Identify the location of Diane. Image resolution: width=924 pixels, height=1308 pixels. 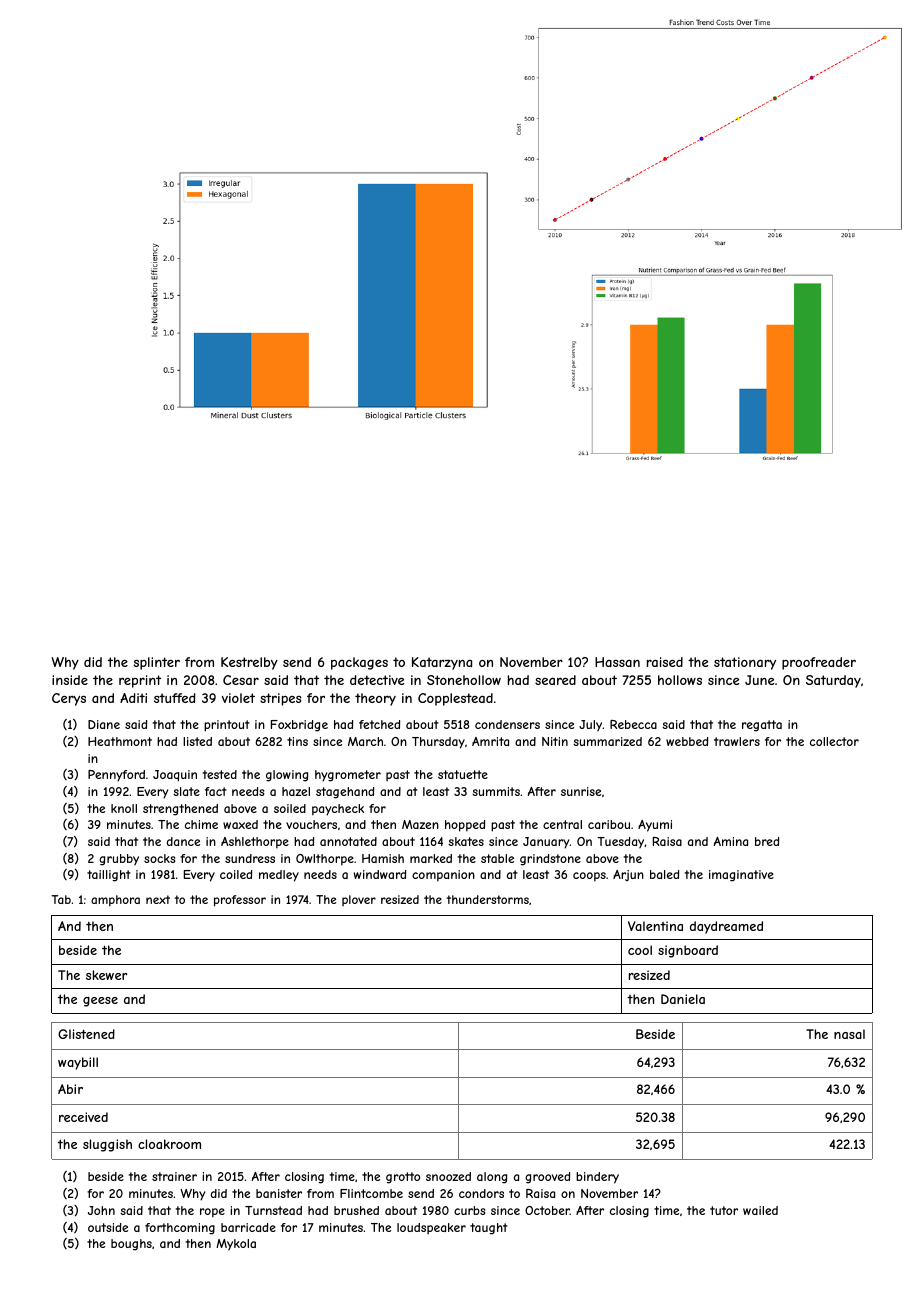
(104, 724).
